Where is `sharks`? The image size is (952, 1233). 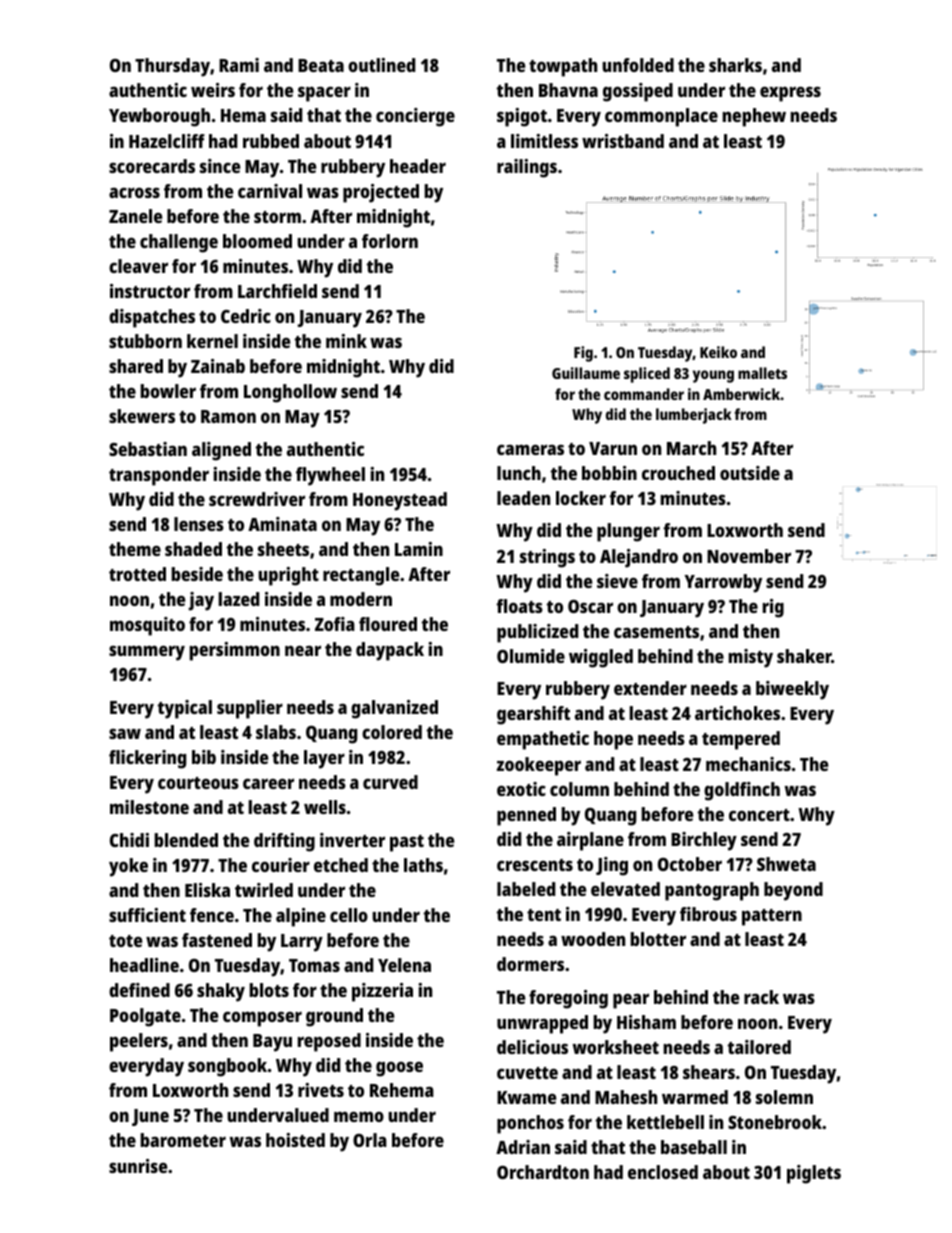 sharks is located at coordinates (735, 65).
